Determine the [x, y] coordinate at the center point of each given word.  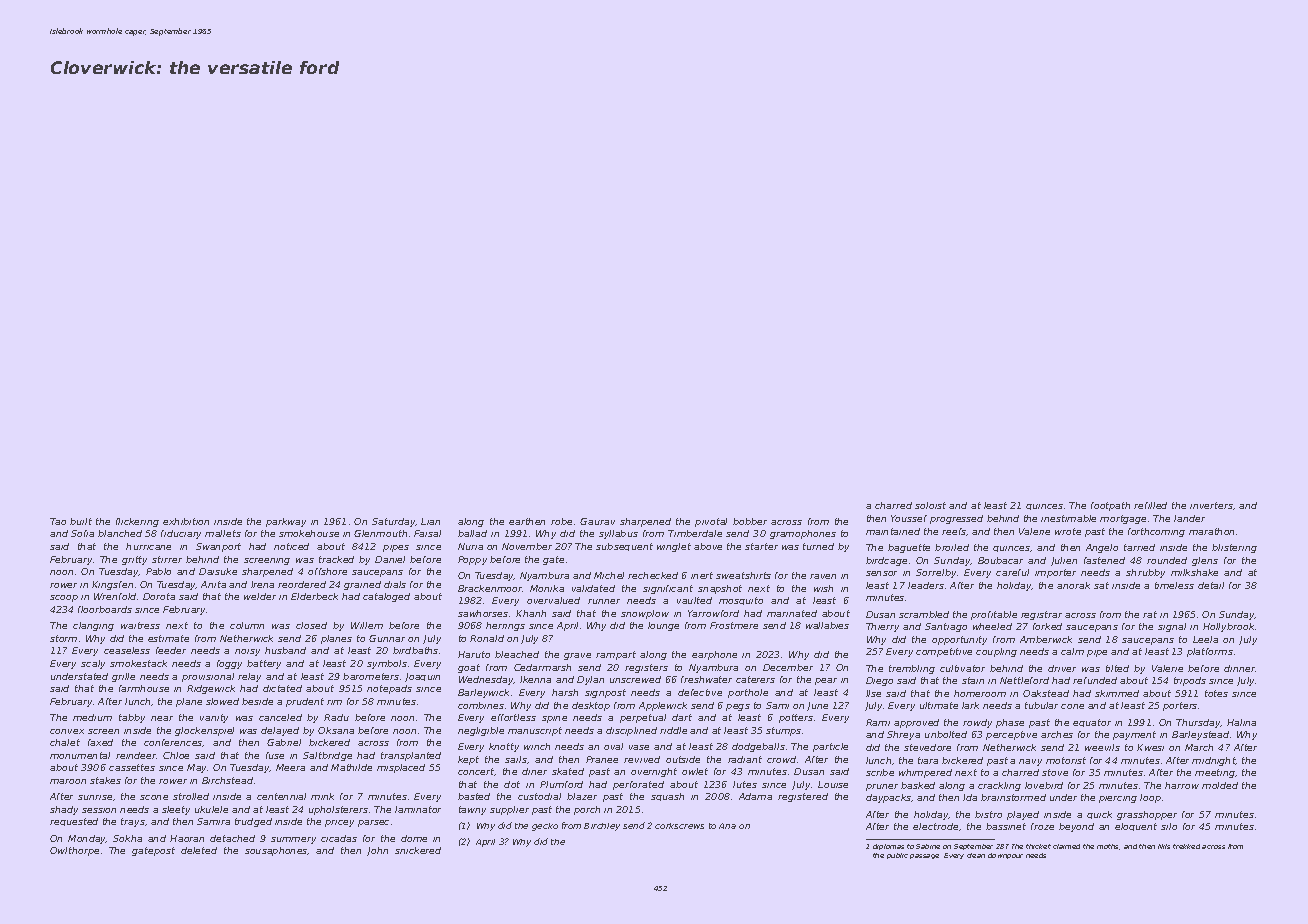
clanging [93, 626]
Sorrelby [936, 573]
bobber [750, 521]
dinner [1240, 668]
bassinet [1006, 826]
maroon [68, 781]
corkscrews [679, 826]
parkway [286, 522]
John [377, 851]
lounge [663, 626]
